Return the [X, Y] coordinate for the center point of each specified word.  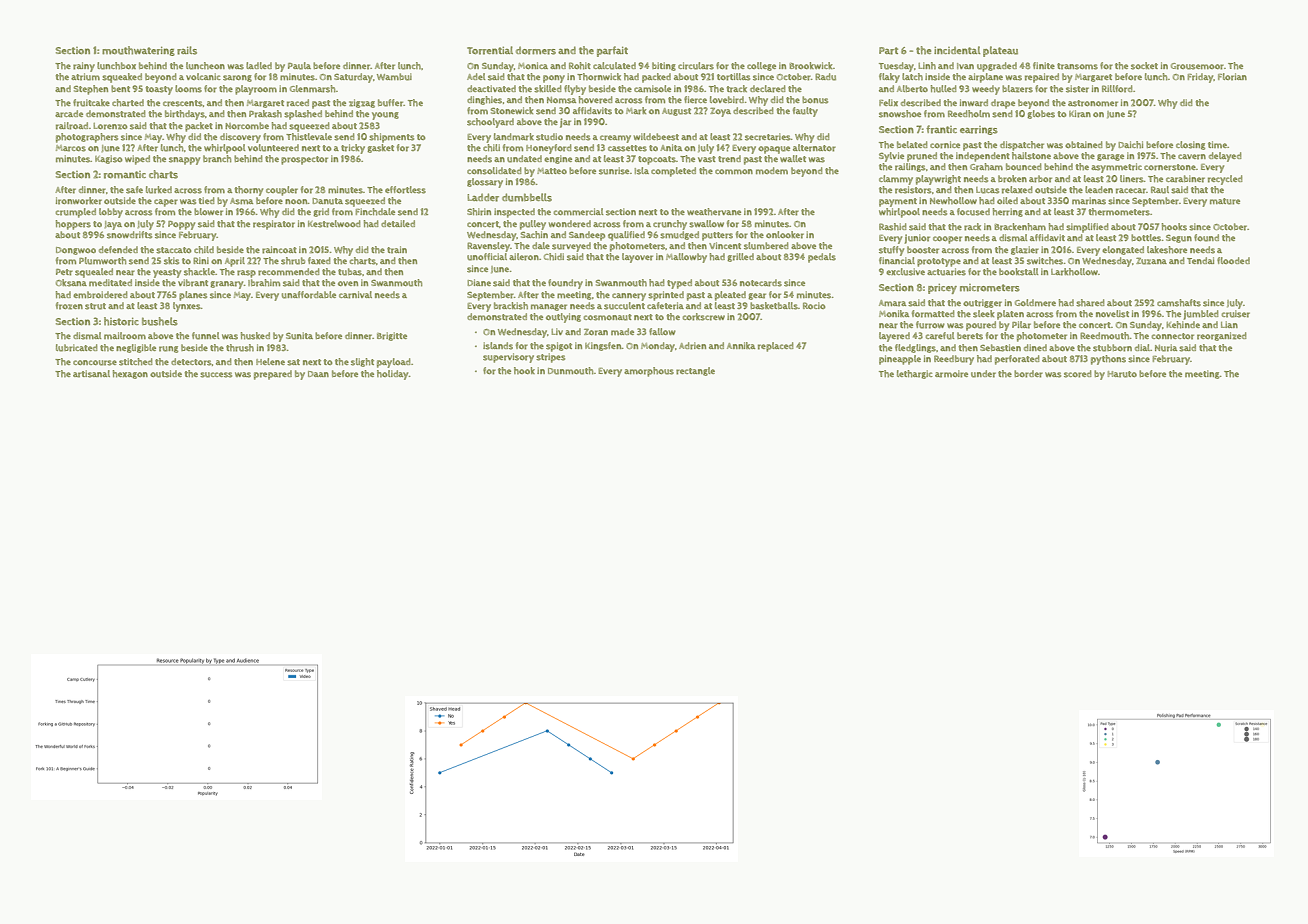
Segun [1179, 238]
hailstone [1031, 156]
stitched [136, 362]
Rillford [1117, 89]
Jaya [113, 225]
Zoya [720, 112]
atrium [85, 77]
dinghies [484, 100]
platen [1010, 315]
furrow [930, 325]
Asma [241, 201]
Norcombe [247, 126]
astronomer [1093, 103]
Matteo [552, 171]
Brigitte [392, 336]
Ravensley [488, 247]
